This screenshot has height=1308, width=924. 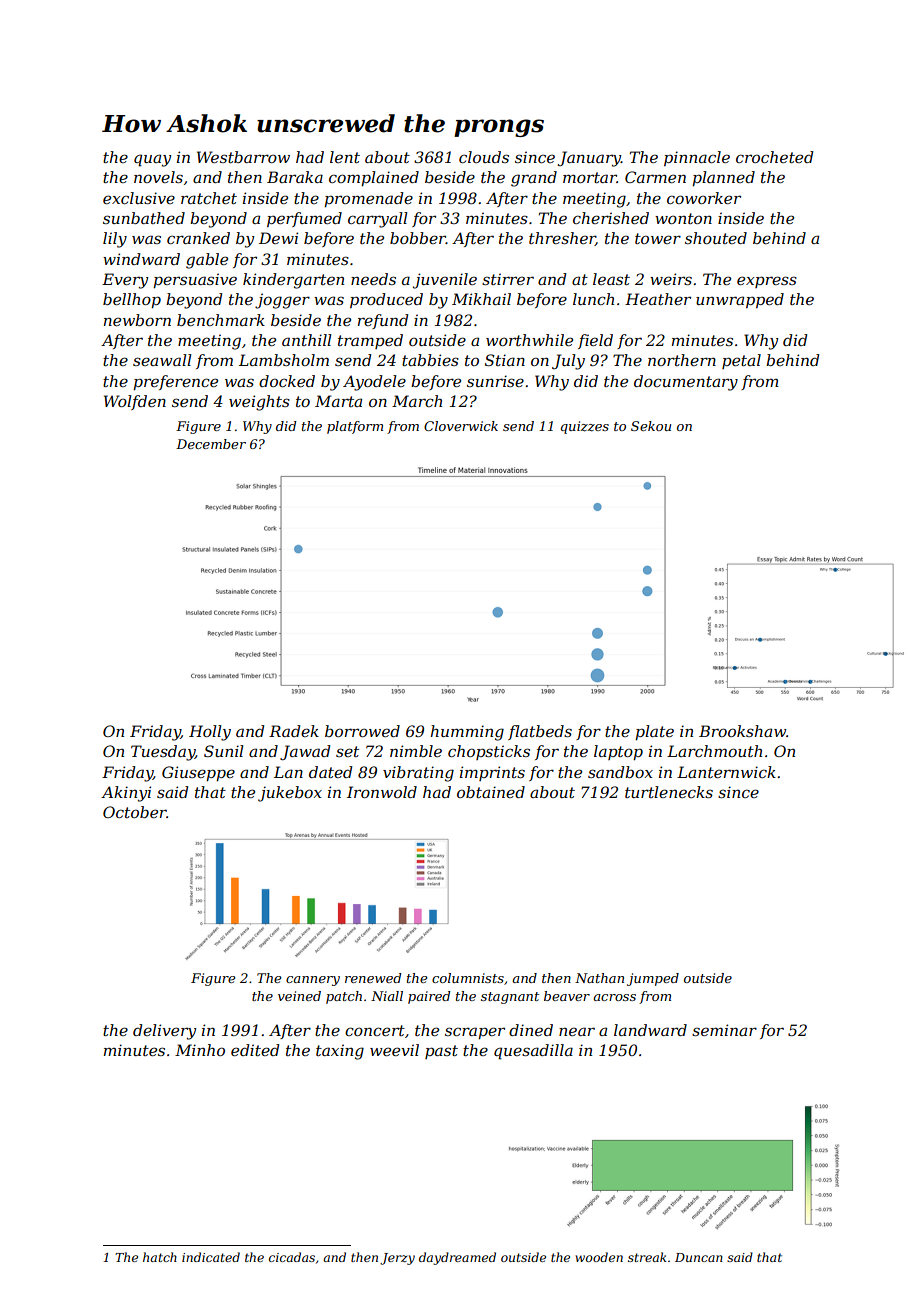 What do you see at coordinates (292, 1257) in the screenshot?
I see `cicadas` at bounding box center [292, 1257].
